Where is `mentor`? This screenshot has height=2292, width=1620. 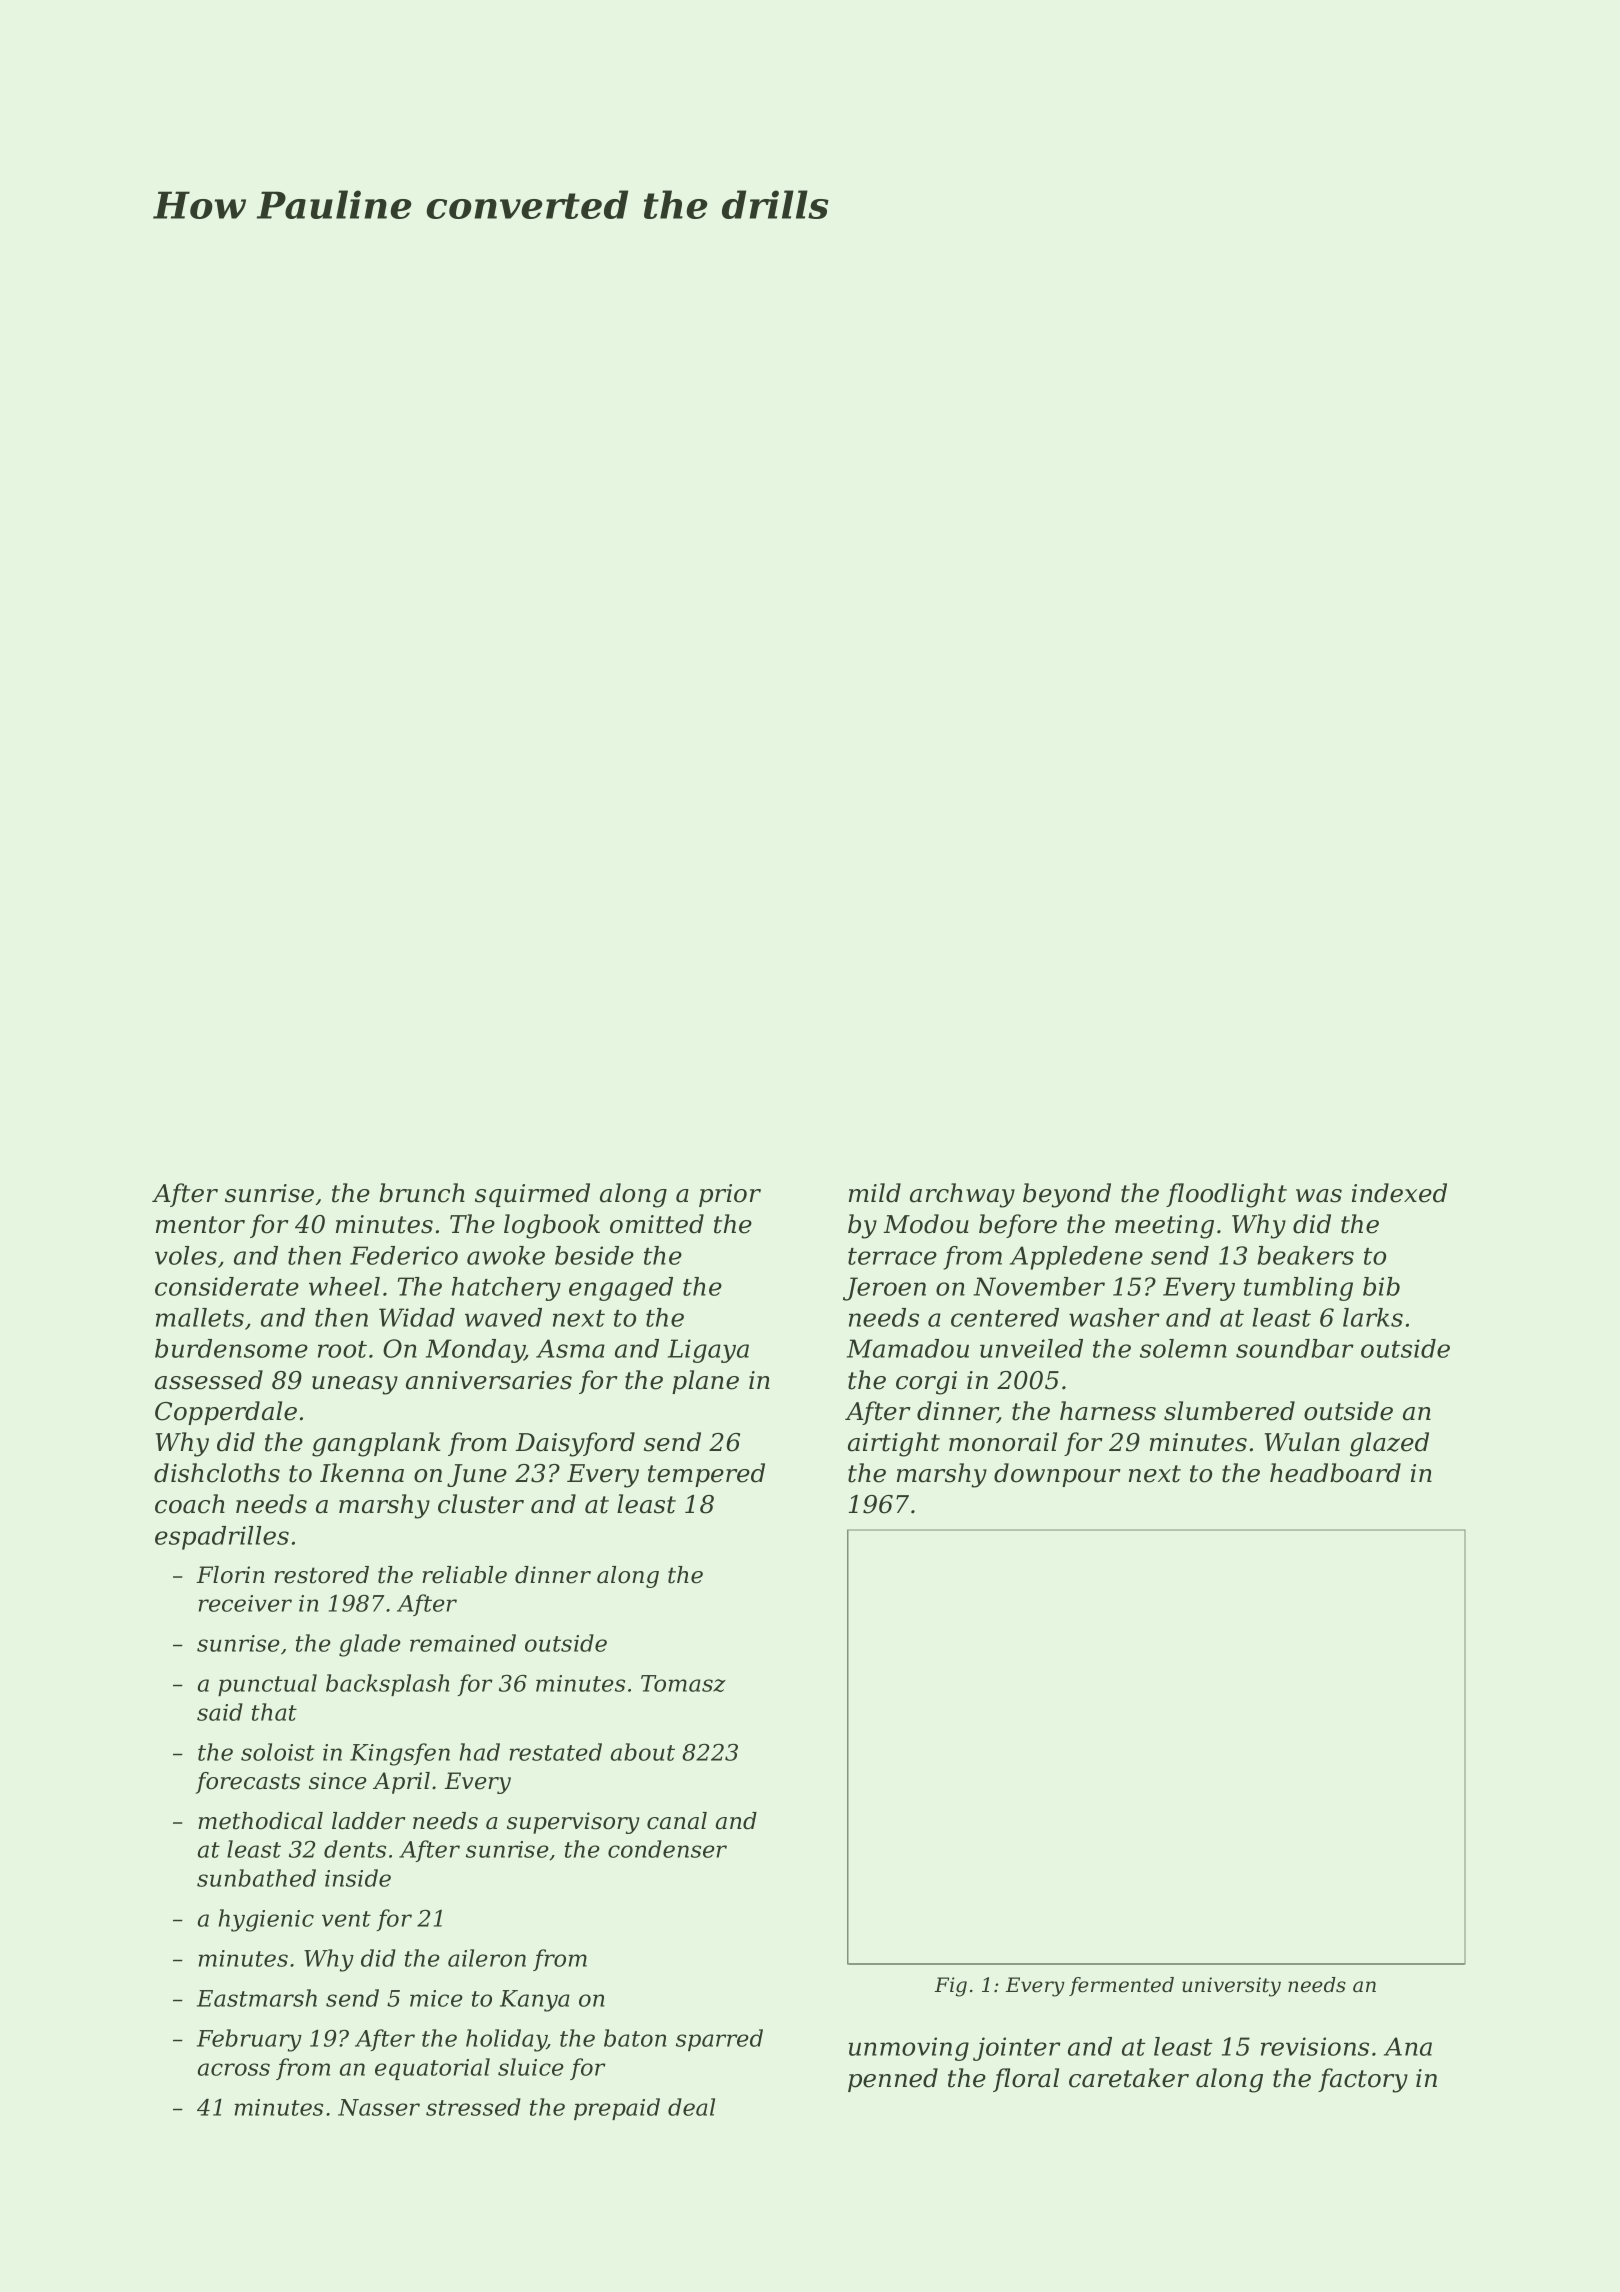 mentor is located at coordinates (200, 1225).
